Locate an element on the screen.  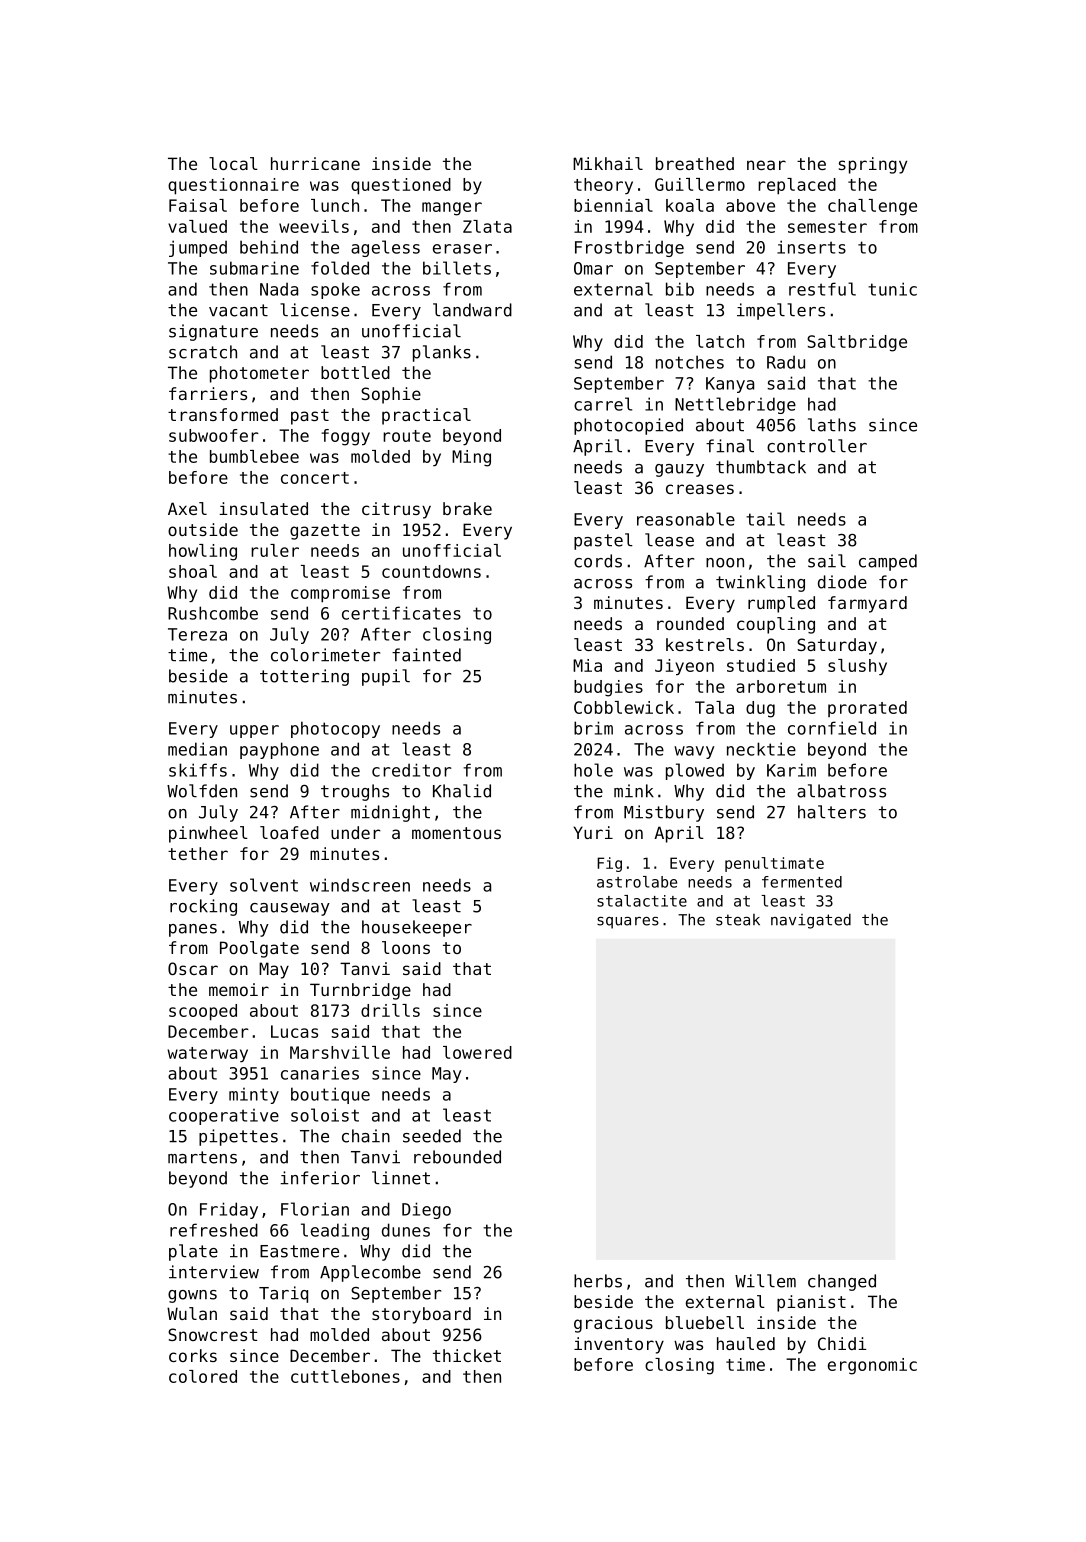
Diego is located at coordinates (426, 1210).
